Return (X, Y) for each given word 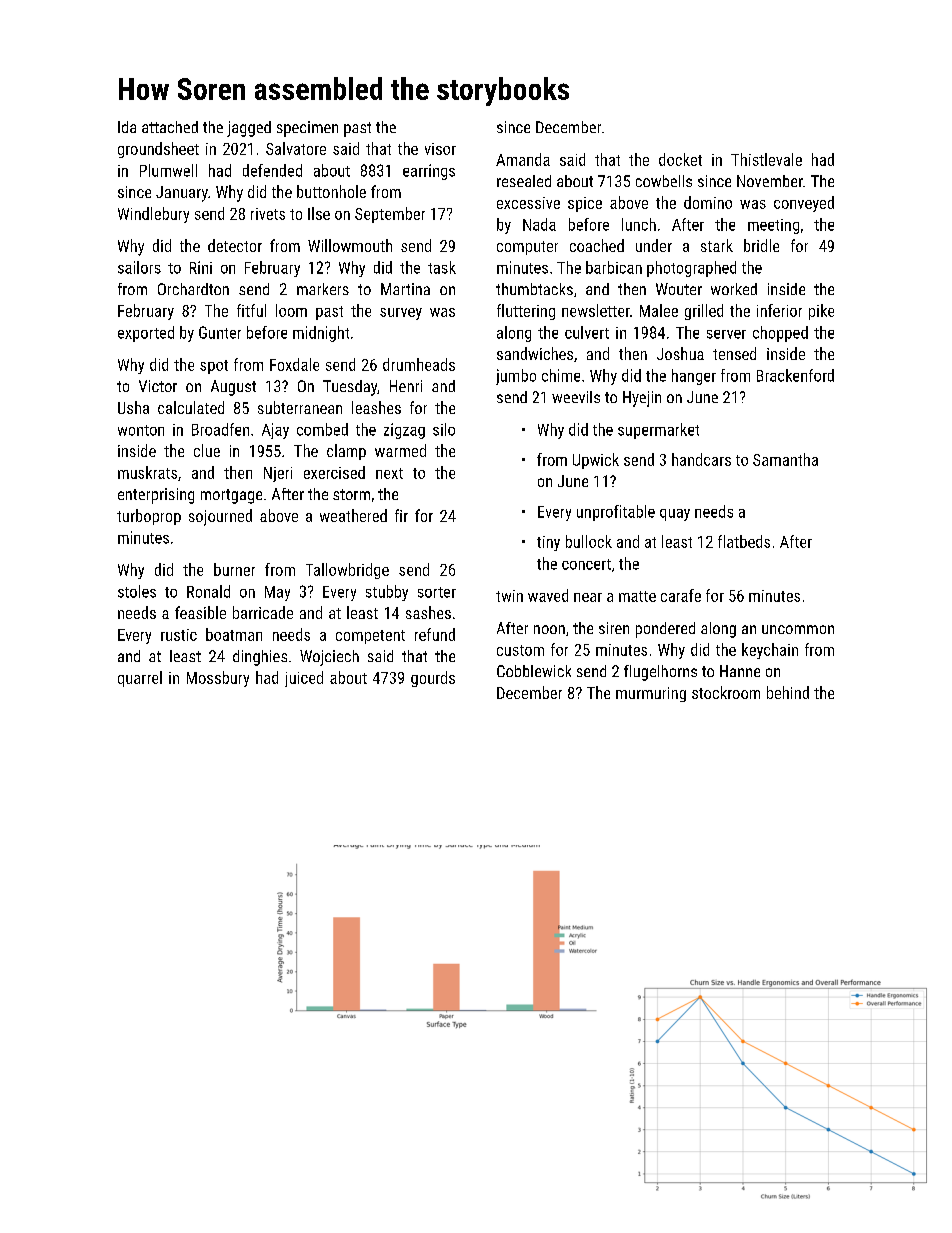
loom (291, 310)
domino (708, 202)
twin (509, 596)
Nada (539, 224)
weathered (353, 515)
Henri (406, 386)
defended (272, 170)
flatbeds (744, 541)
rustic (179, 635)
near (588, 597)
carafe (681, 595)
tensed (734, 353)
